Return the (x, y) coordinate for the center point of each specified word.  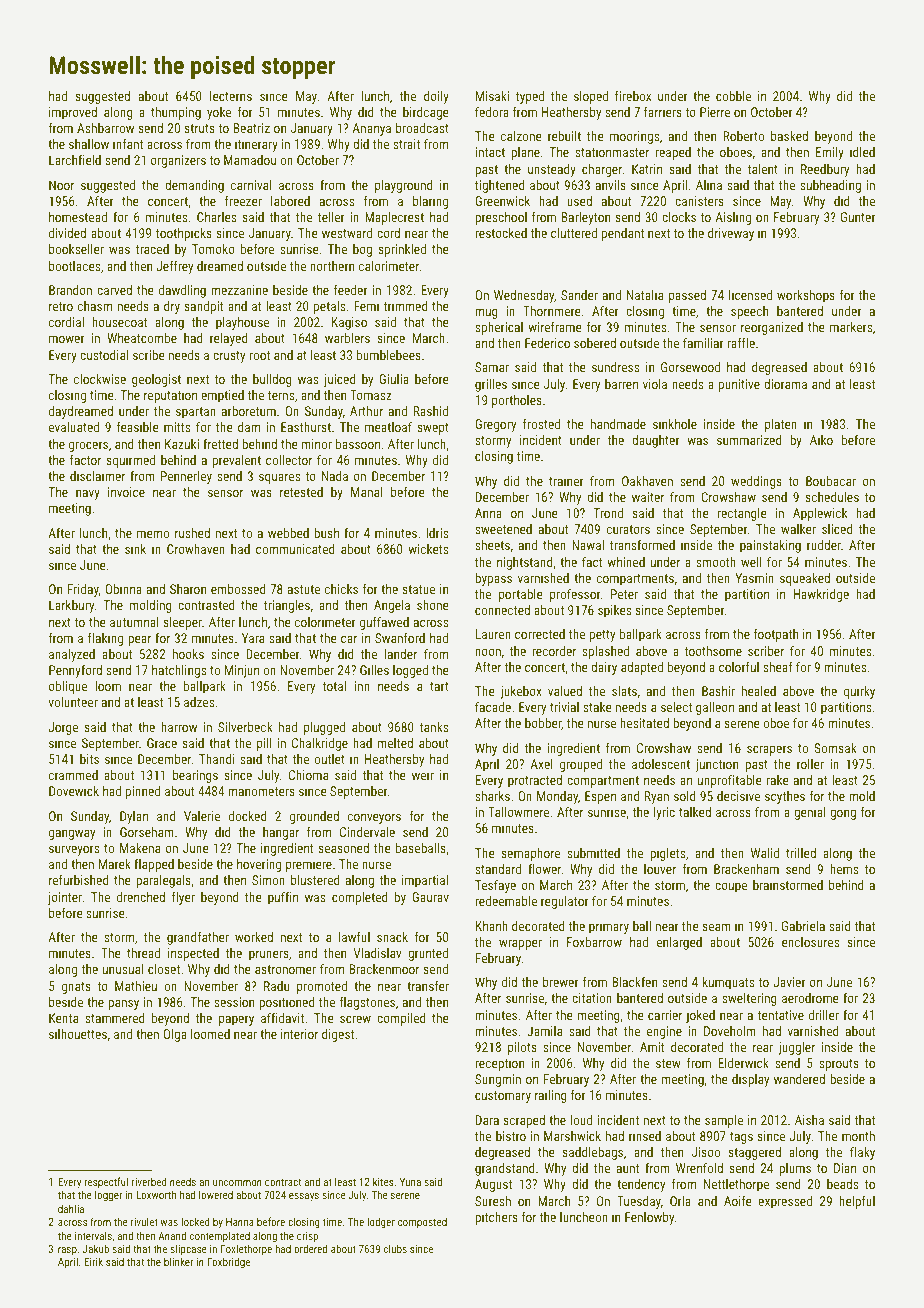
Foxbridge (228, 1263)
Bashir (718, 691)
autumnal (134, 622)
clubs (395, 1248)
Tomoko (213, 249)
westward (347, 233)
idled (862, 152)
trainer (566, 481)
